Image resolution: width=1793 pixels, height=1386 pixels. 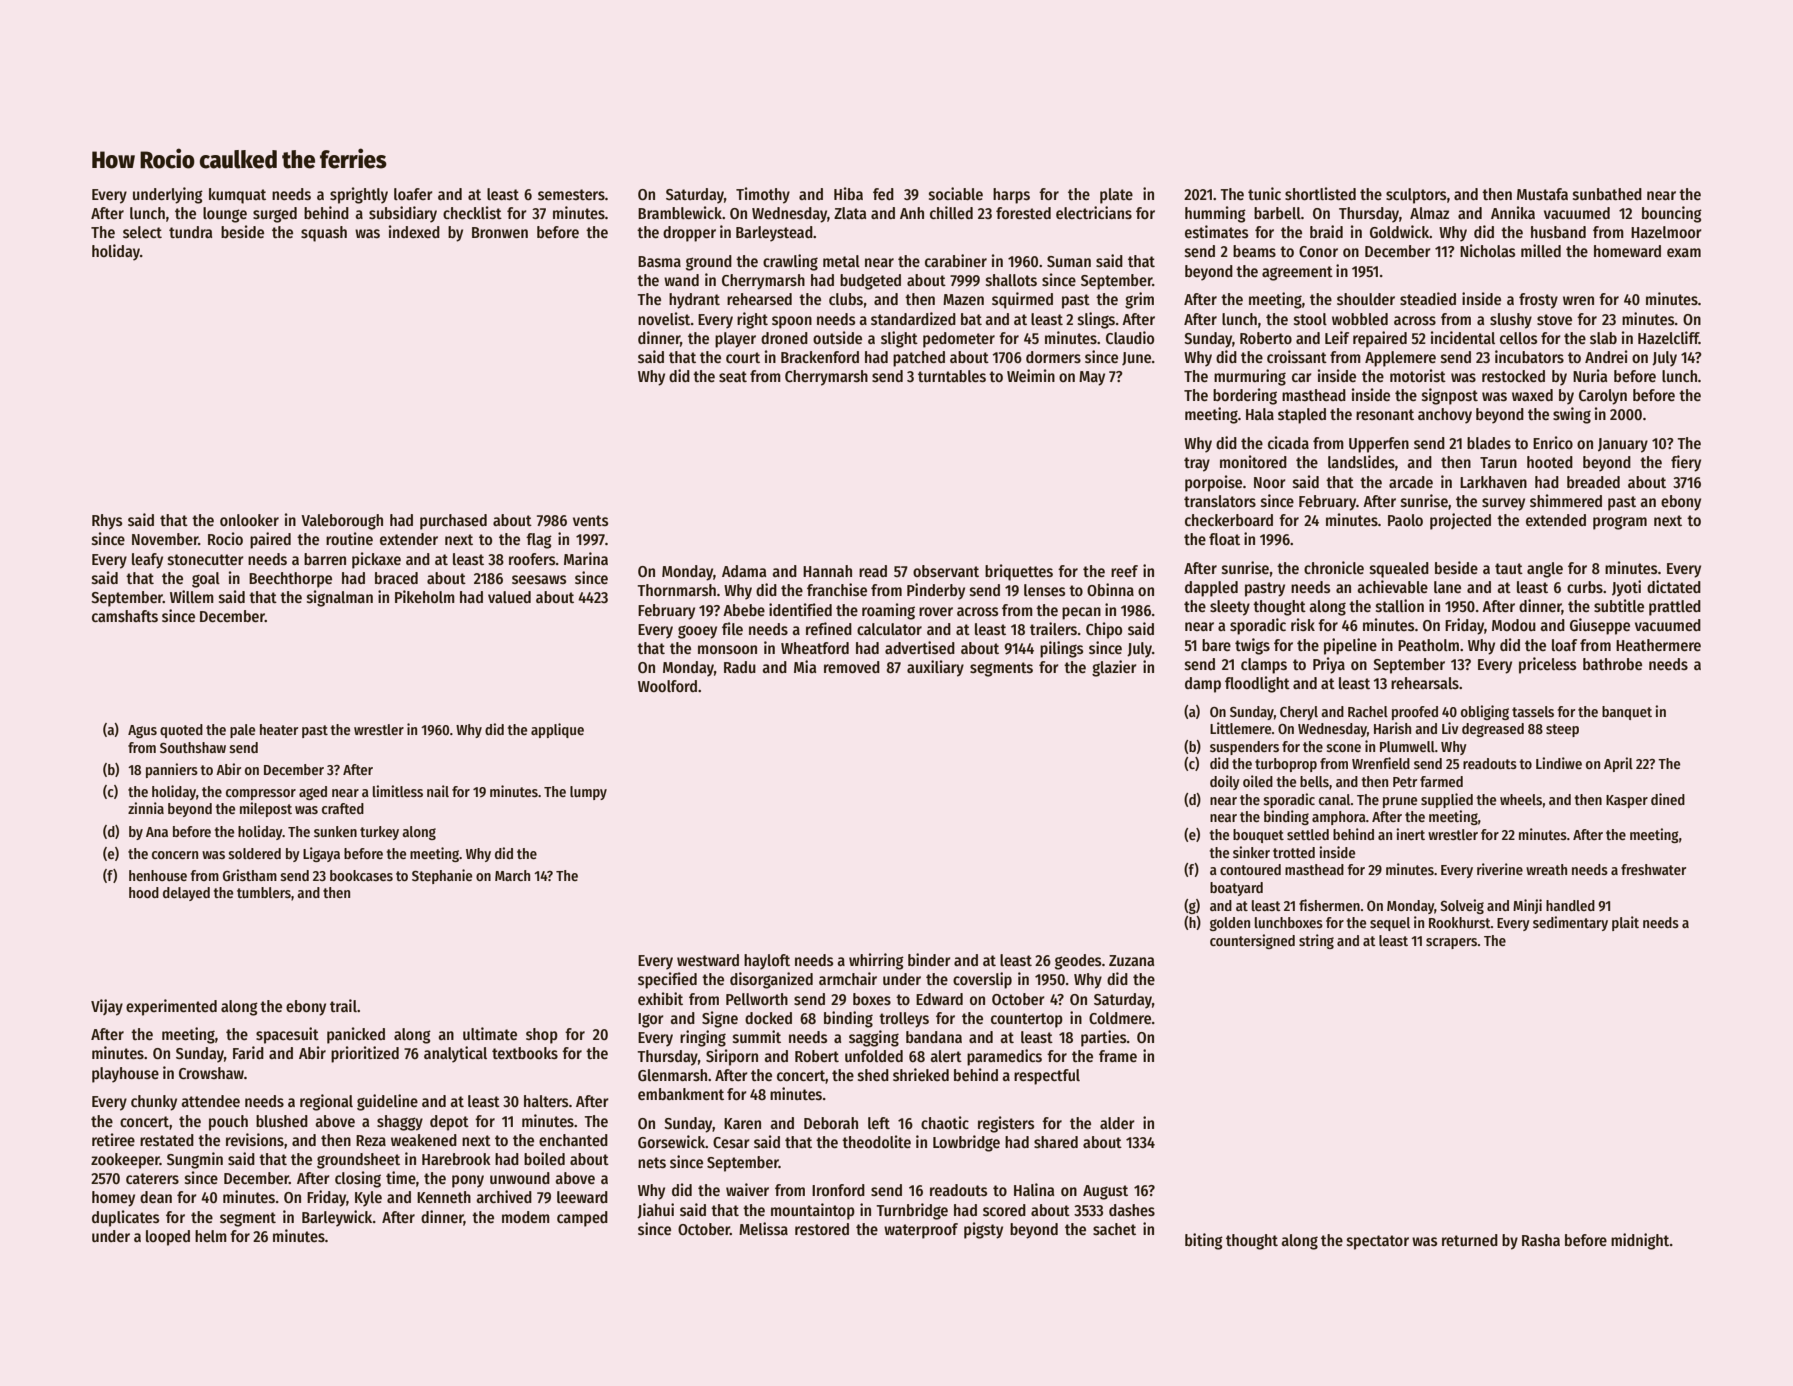 I want to click on Modou, so click(x=1514, y=625).
